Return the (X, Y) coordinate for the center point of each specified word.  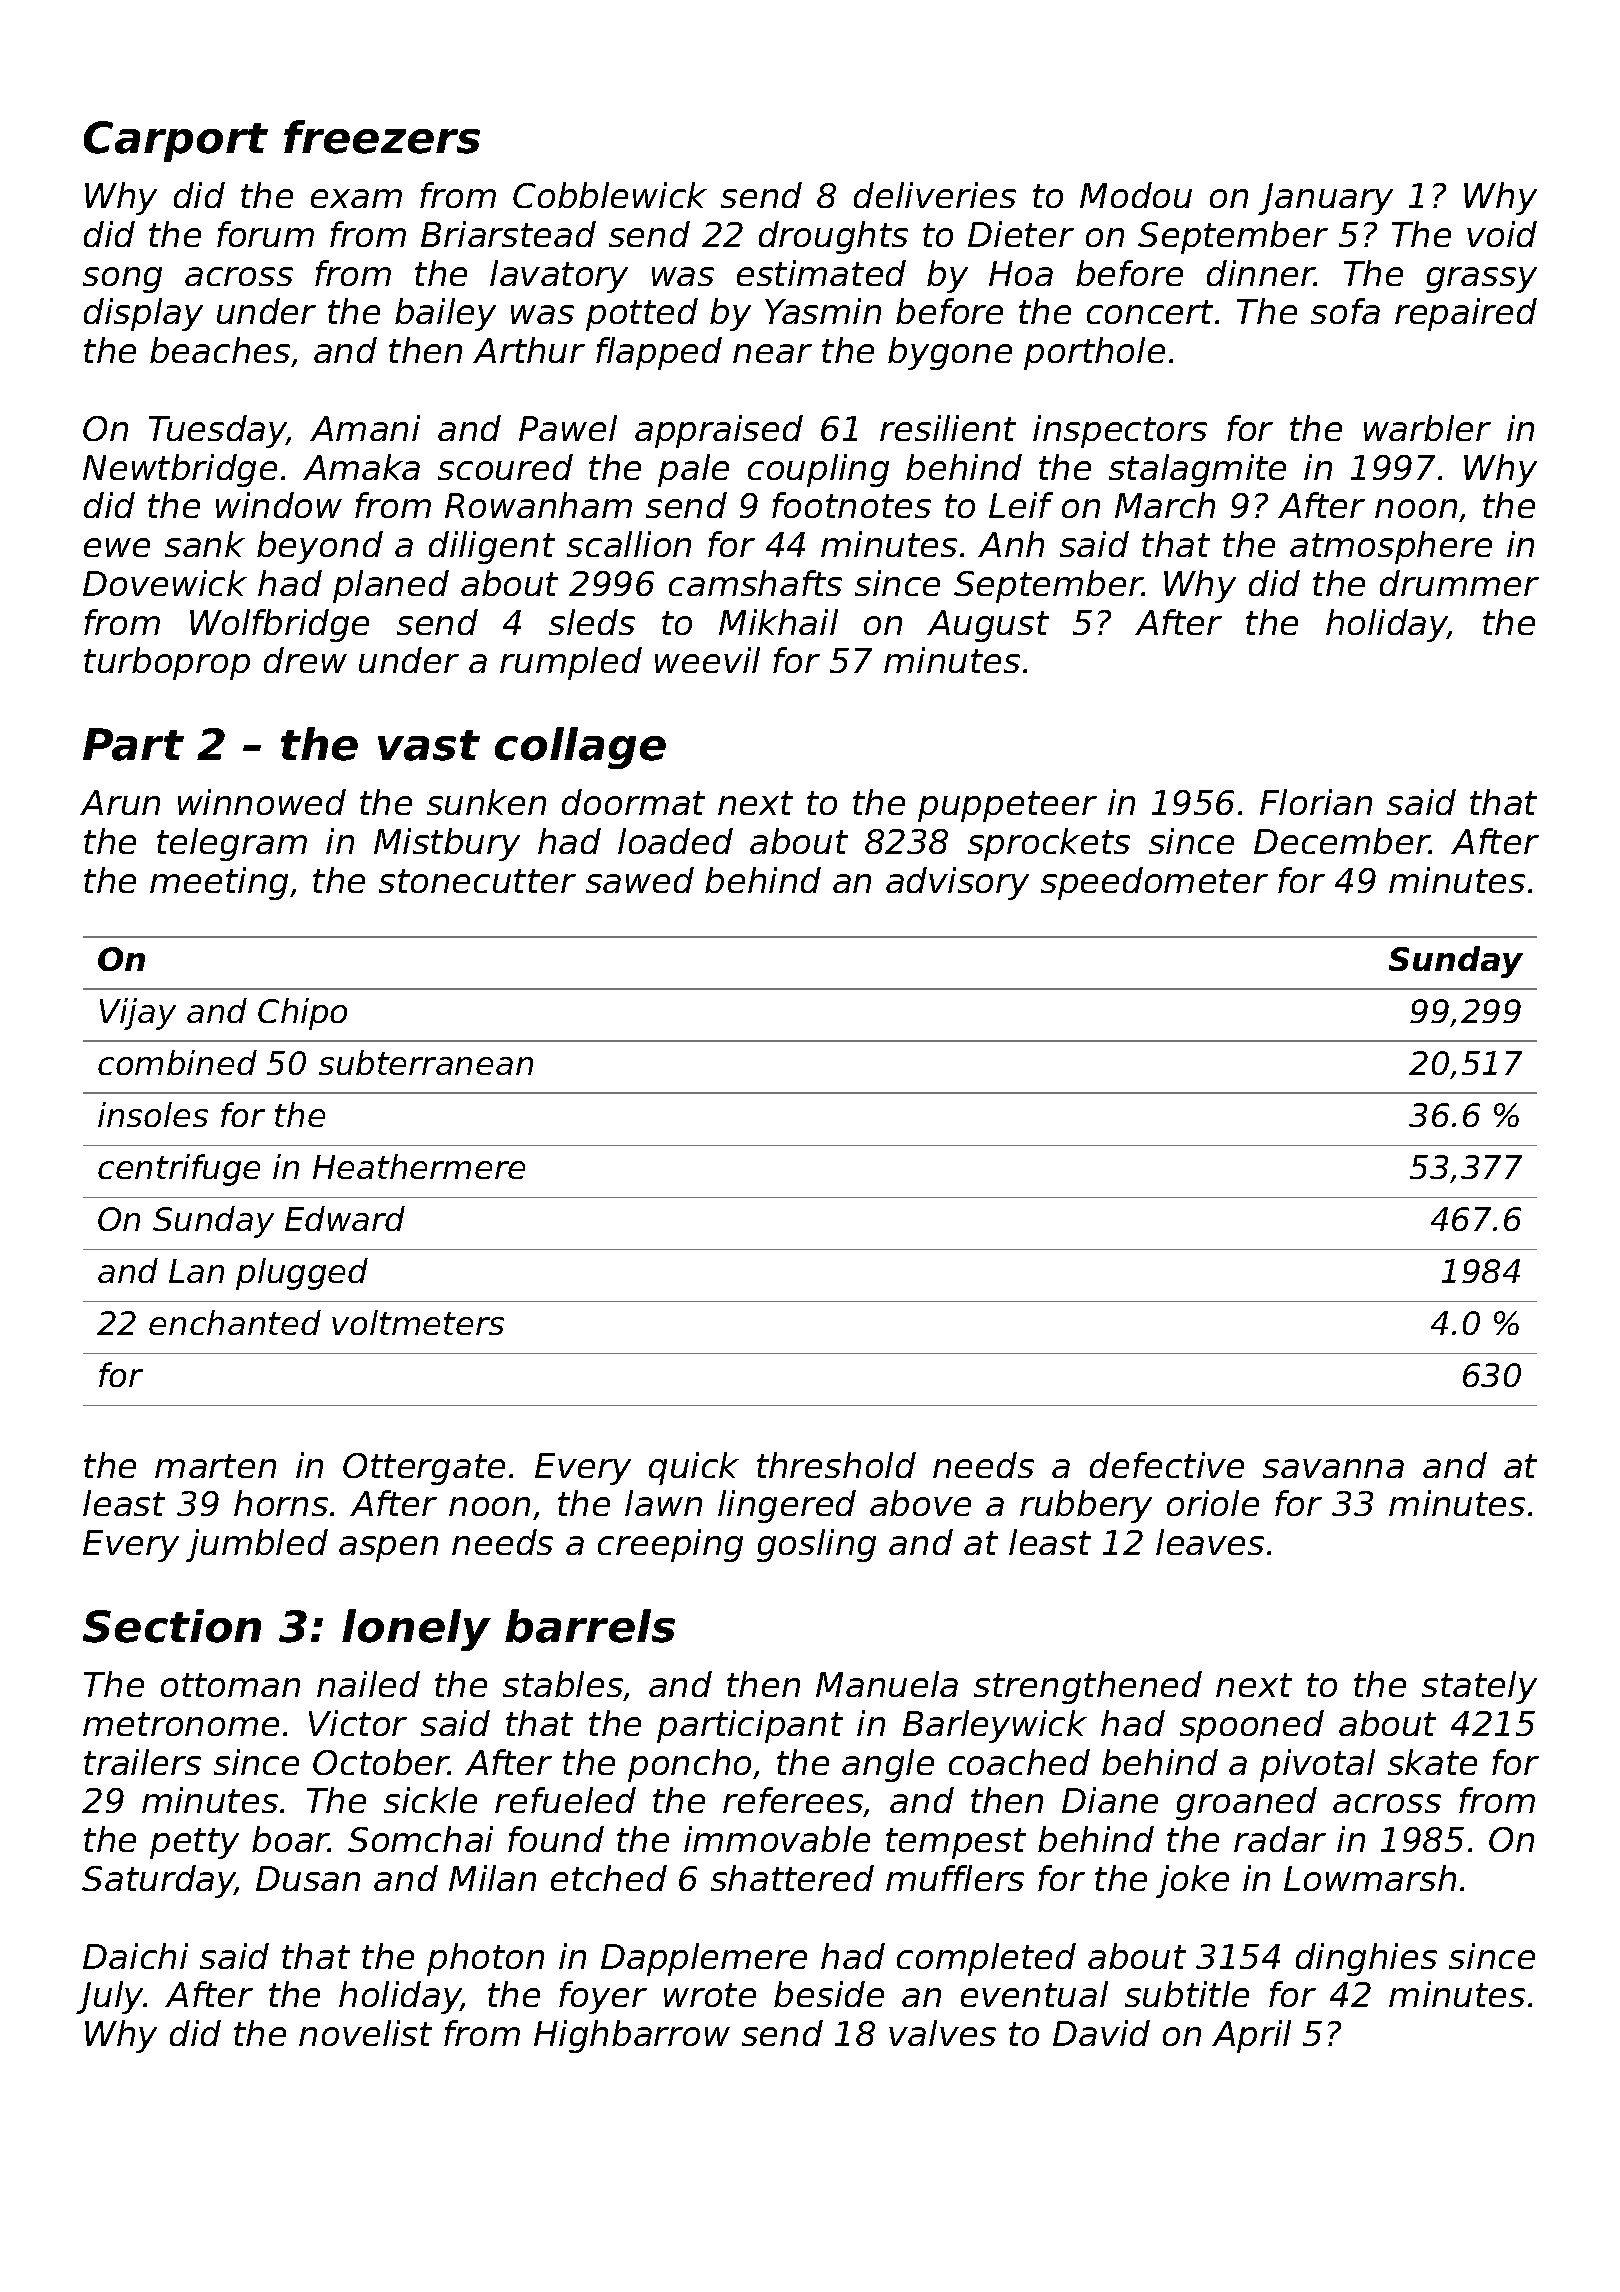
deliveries (935, 195)
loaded (675, 841)
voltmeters (418, 1322)
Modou (1136, 195)
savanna (1333, 1468)
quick (694, 1468)
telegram (232, 844)
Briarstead (508, 234)
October (381, 1762)
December (1342, 841)
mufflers (955, 1878)
